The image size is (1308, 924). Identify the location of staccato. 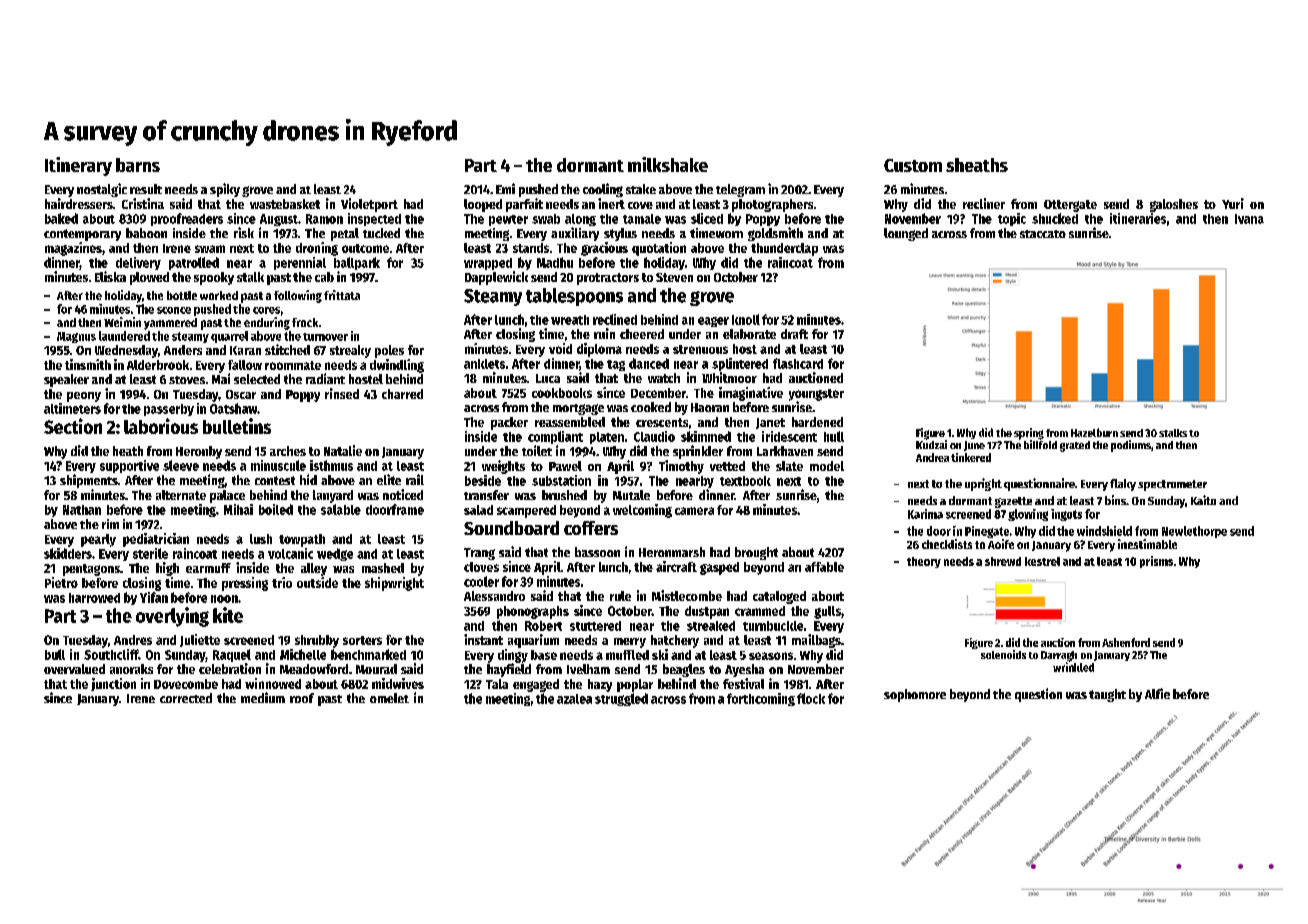
(1043, 234).
